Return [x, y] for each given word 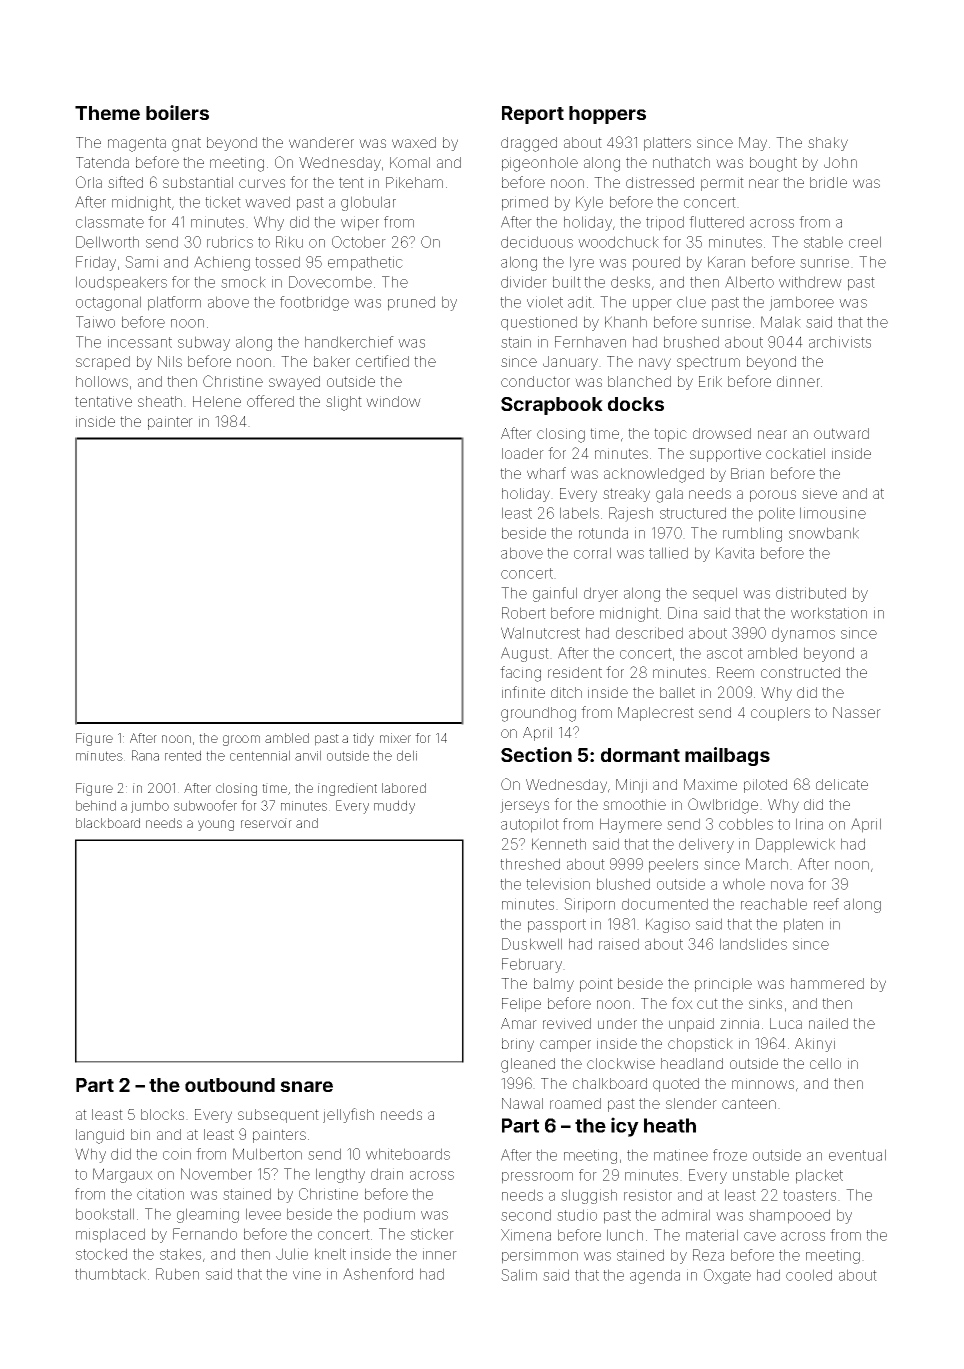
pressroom [537, 1178]
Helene [217, 401]
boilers [177, 112]
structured [693, 513]
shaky [828, 144]
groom [241, 740]
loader [523, 453]
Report [533, 115]
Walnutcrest [540, 633]
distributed [811, 593]
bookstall [105, 1214]
